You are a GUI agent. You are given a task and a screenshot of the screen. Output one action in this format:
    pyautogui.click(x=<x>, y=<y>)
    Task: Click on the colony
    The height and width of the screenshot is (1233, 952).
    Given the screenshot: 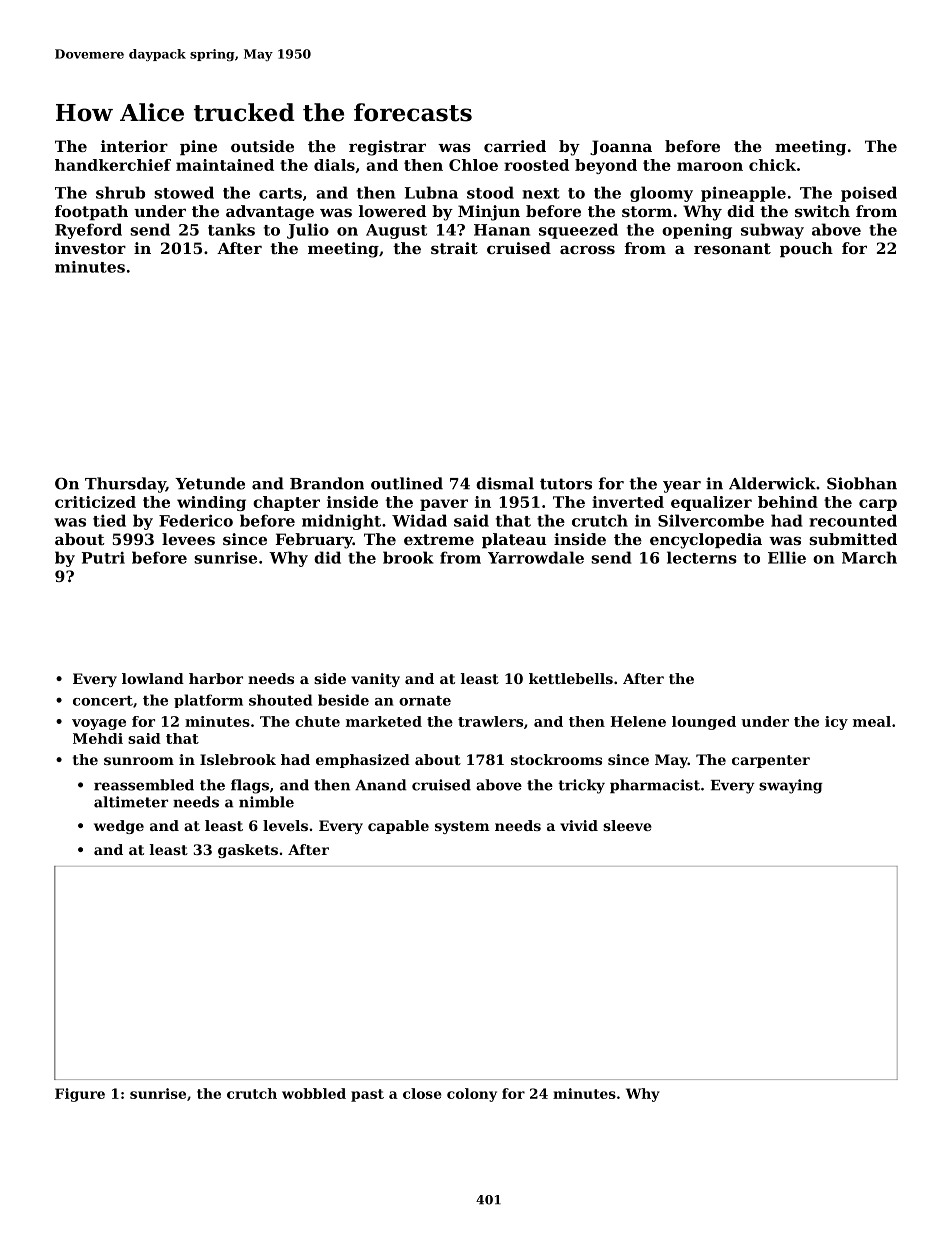 What is the action you would take?
    pyautogui.click(x=472, y=1095)
